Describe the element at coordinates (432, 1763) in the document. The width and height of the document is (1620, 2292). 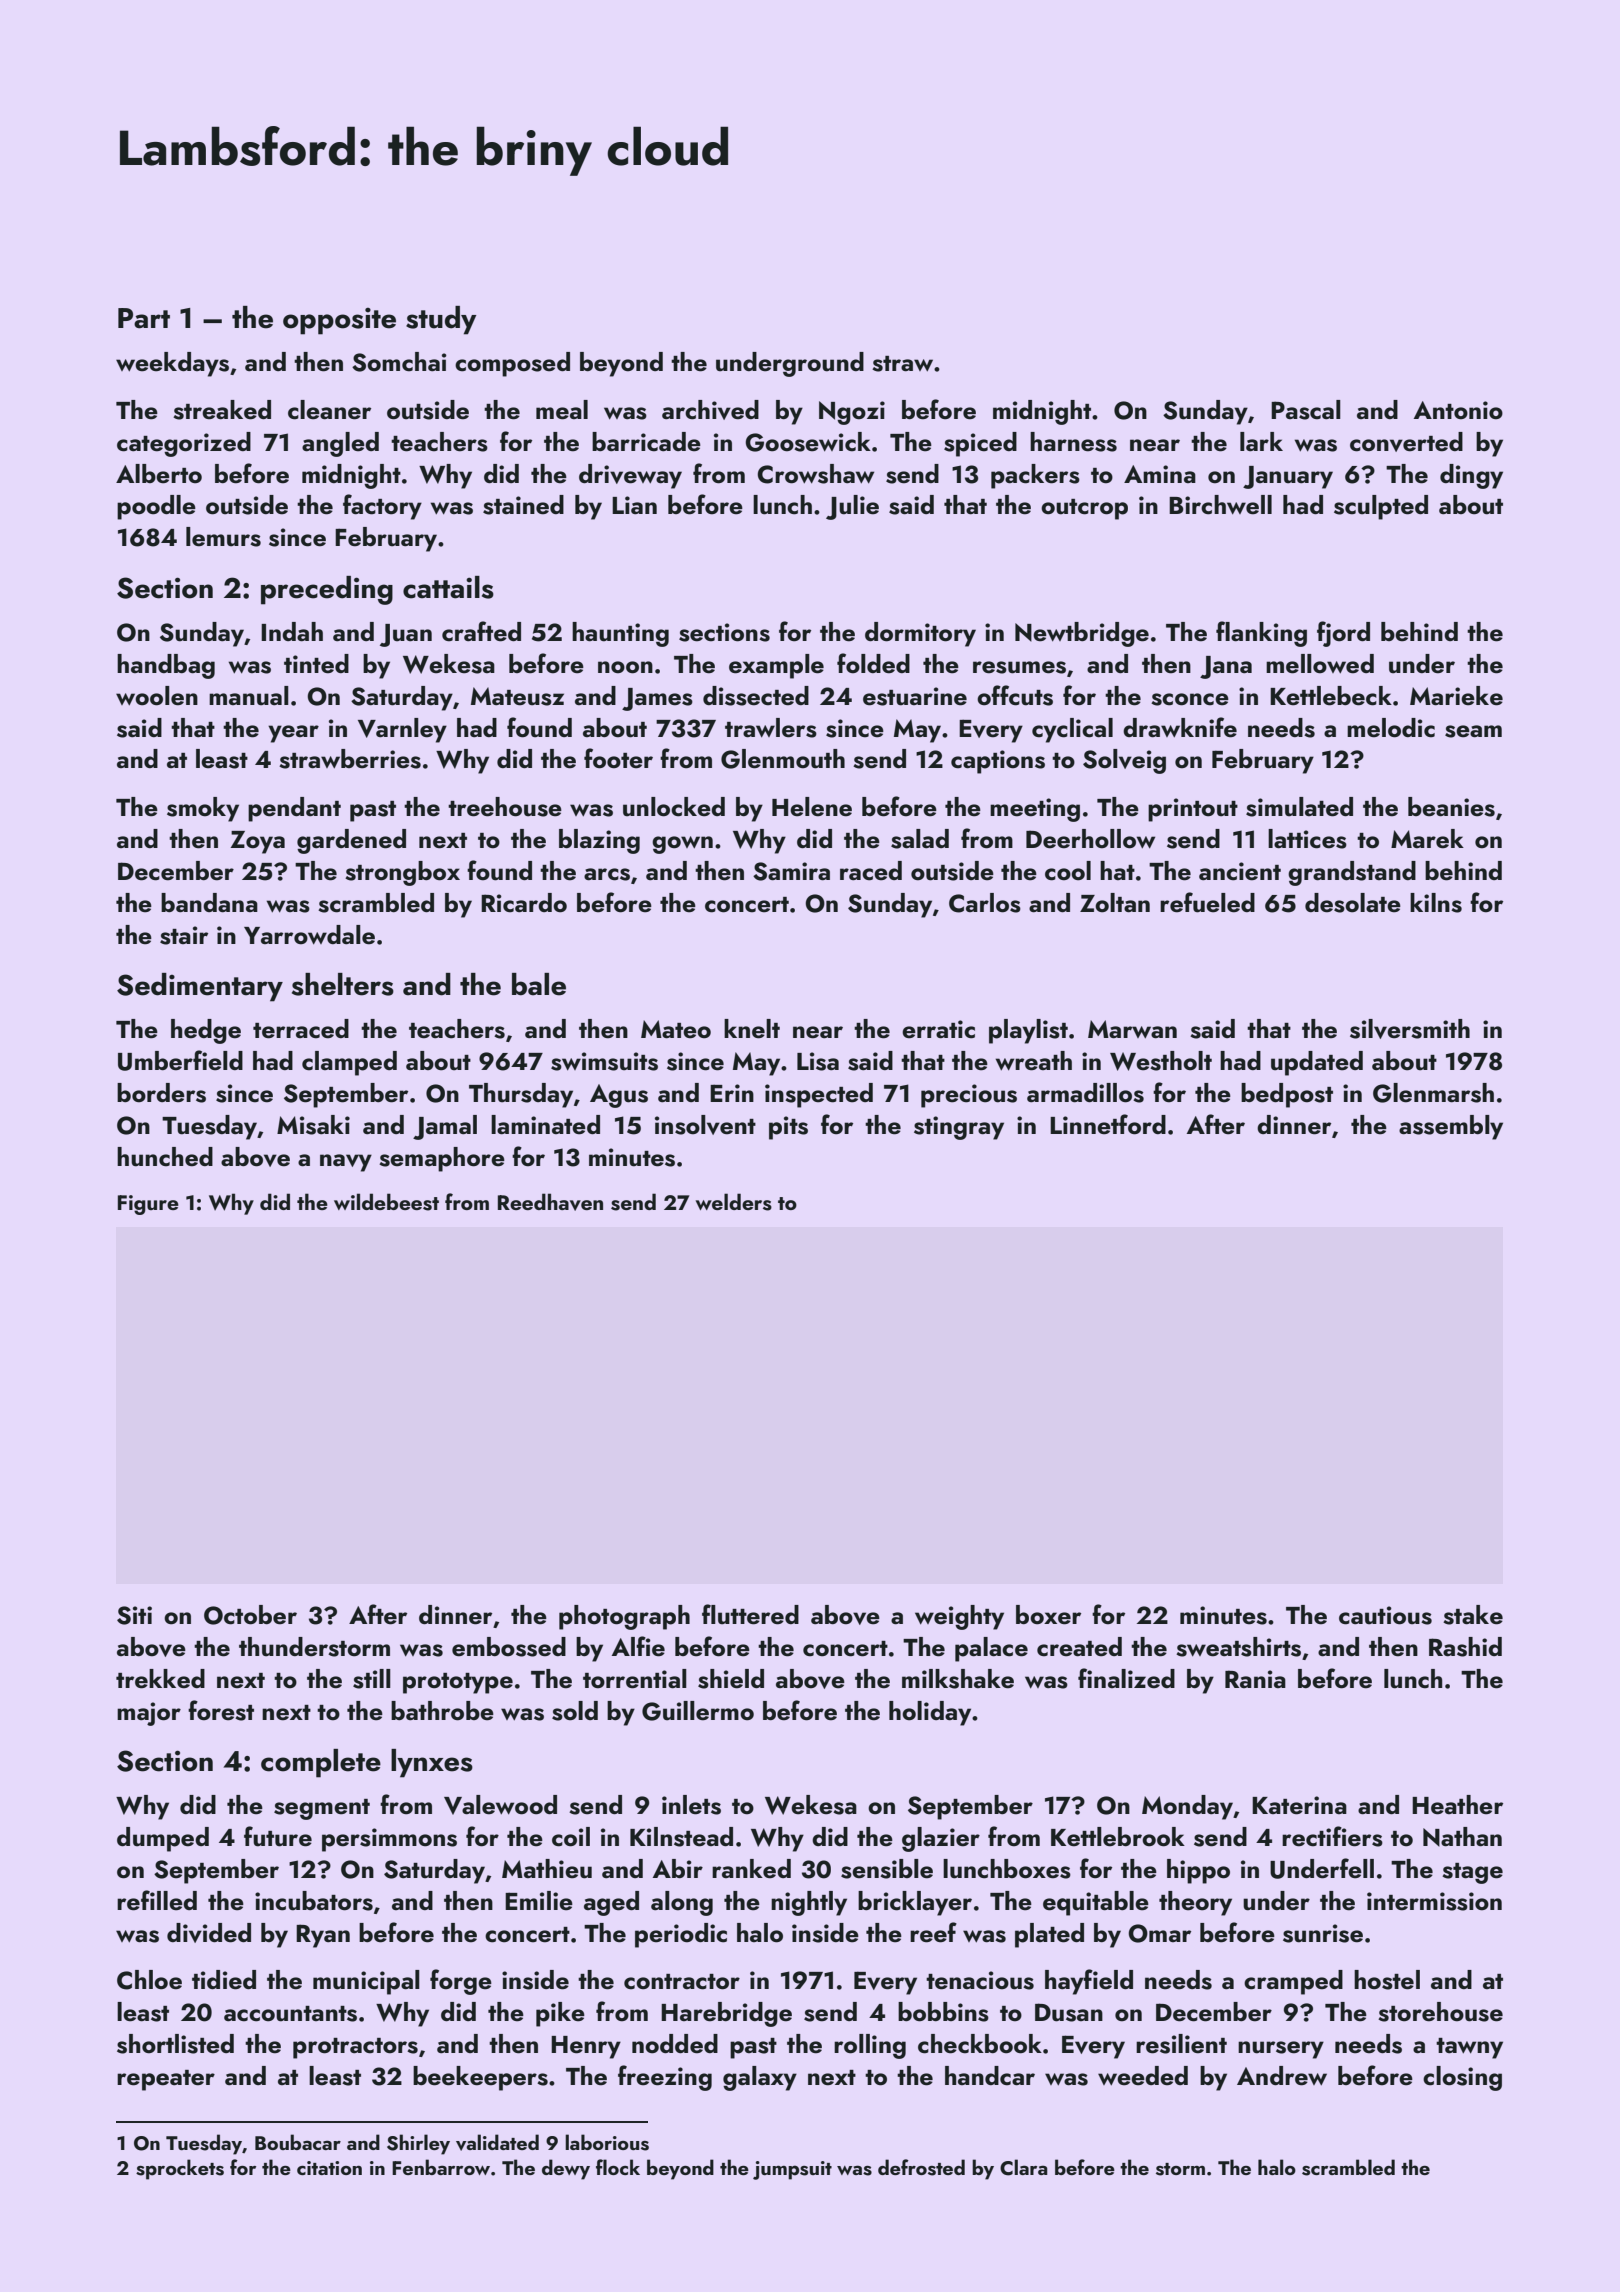
I see `lynxes` at that location.
